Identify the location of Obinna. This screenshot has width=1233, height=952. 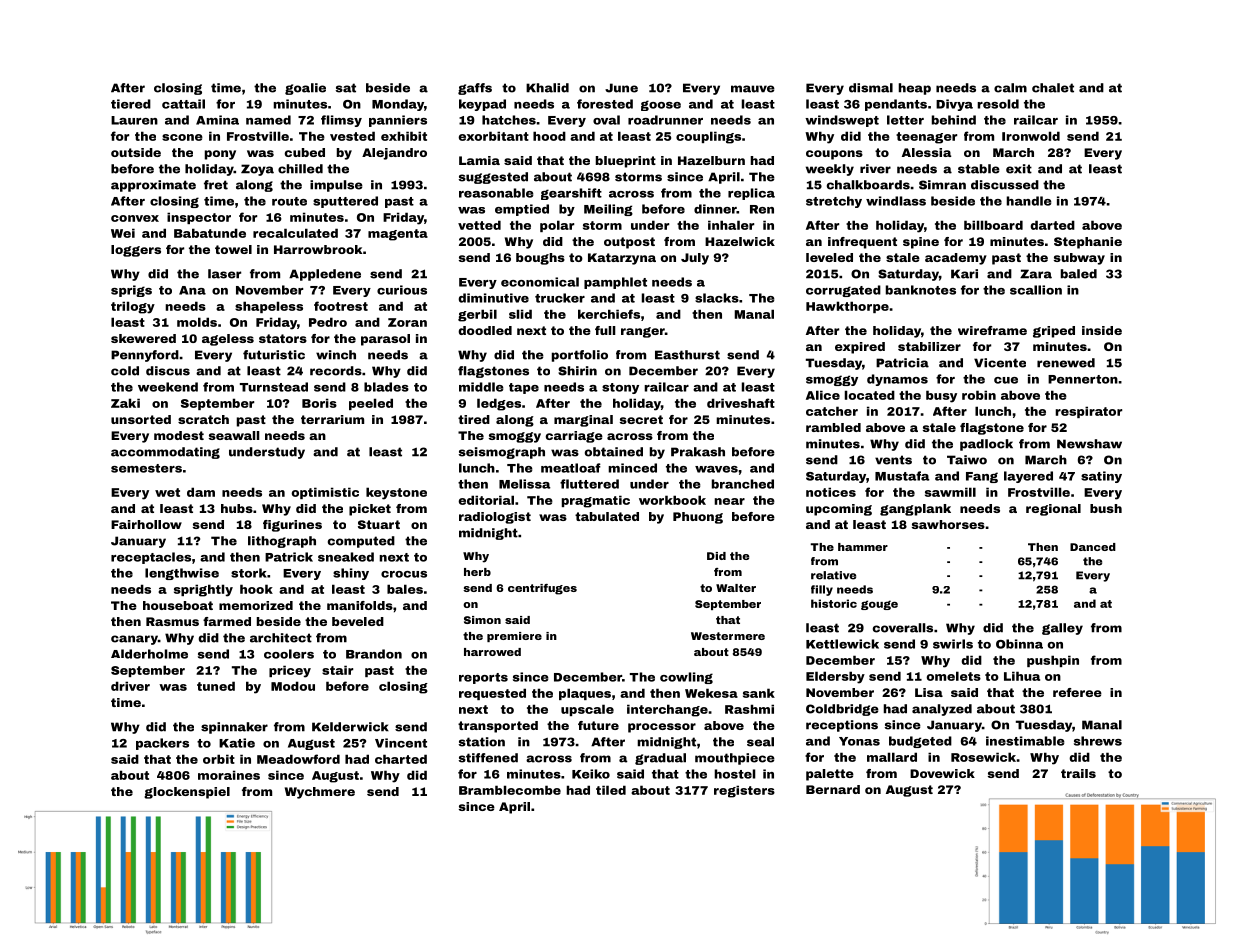
(1019, 644).
